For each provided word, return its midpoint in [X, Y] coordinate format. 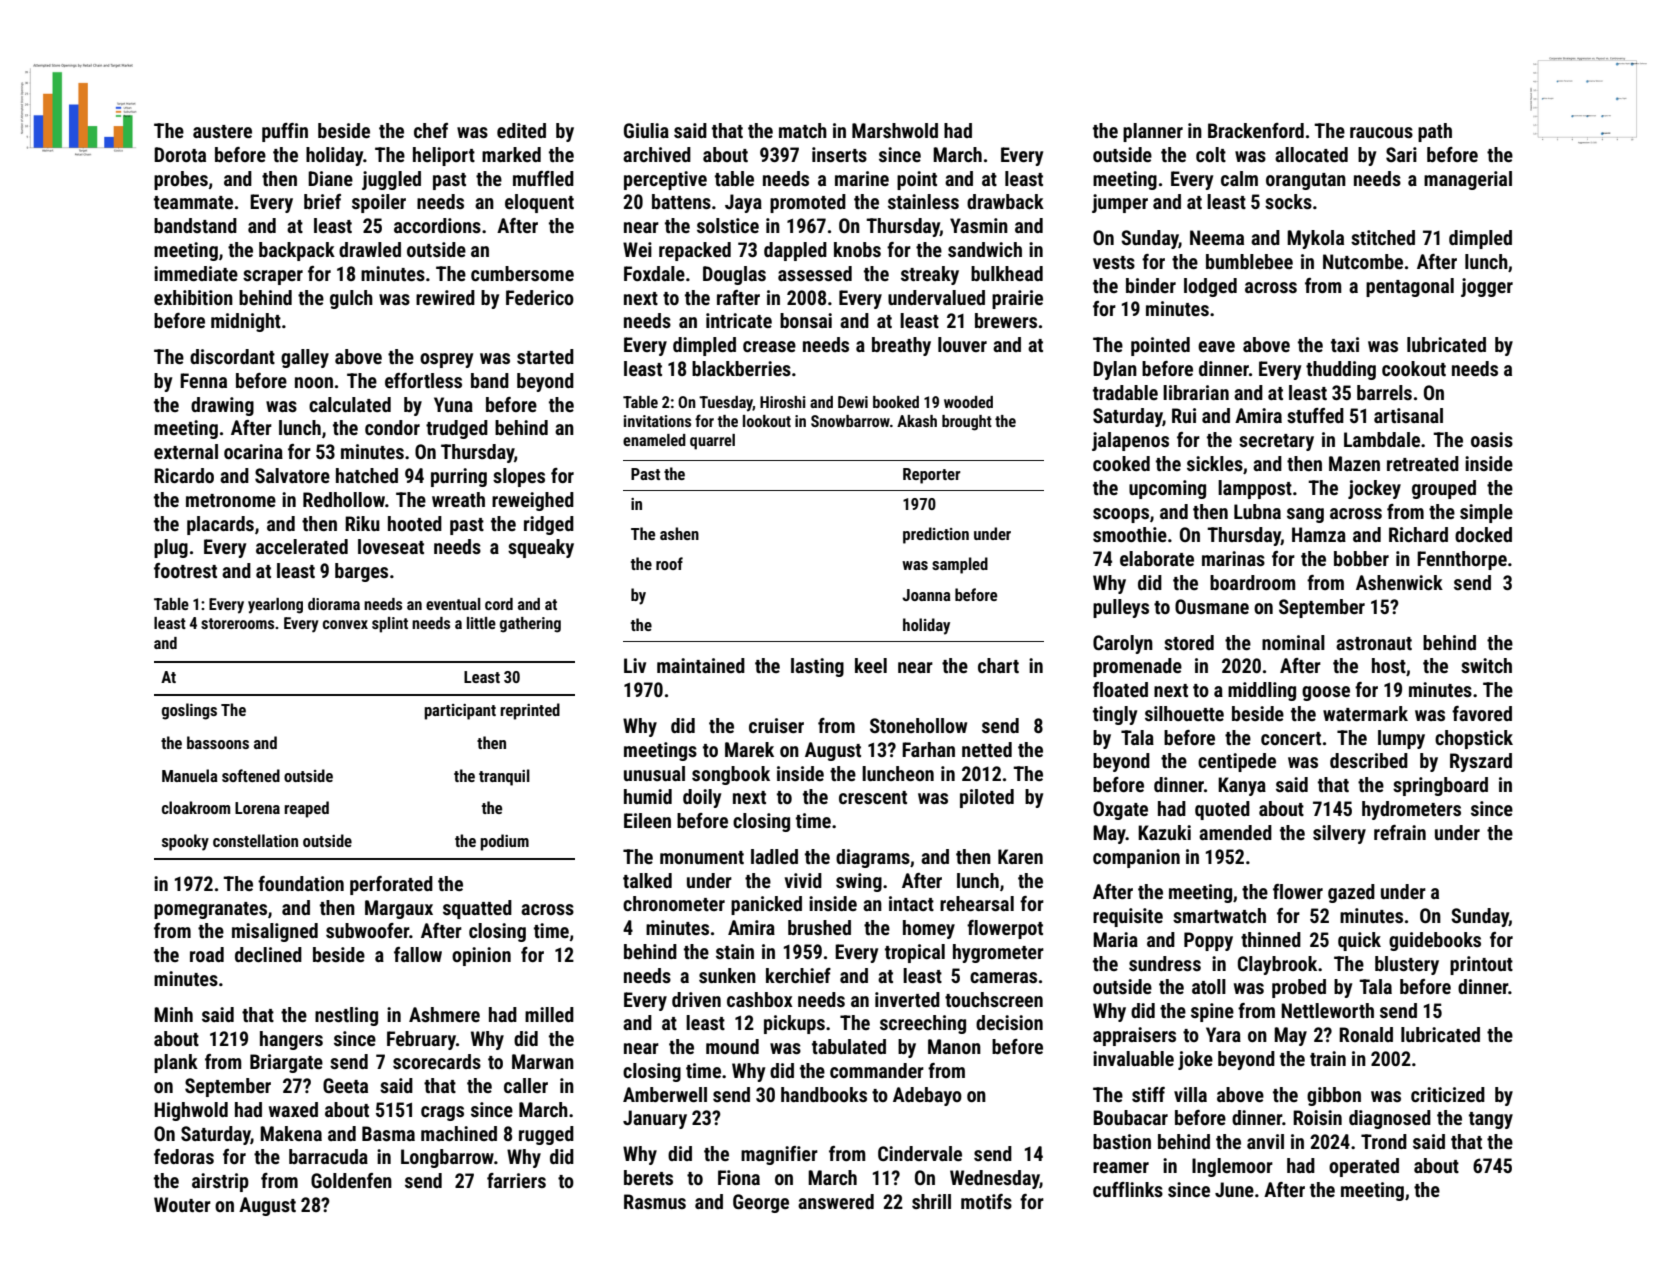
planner [1153, 132]
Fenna [203, 380]
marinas [1233, 558]
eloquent [539, 203]
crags [442, 1113]
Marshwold [895, 130]
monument [702, 857]
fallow [418, 954]
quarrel [712, 442]
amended [1235, 832]
